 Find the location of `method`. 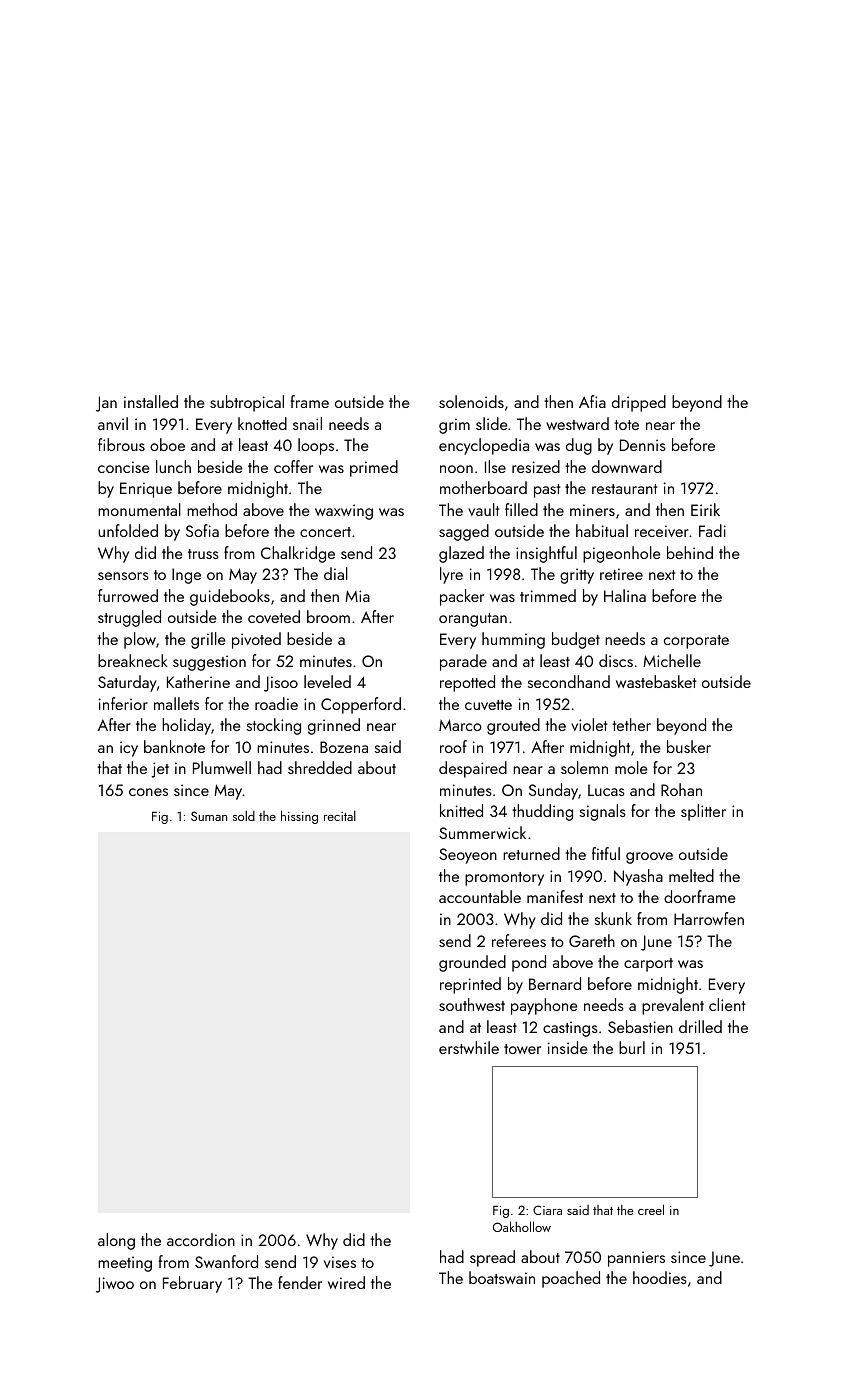

method is located at coordinates (212, 509).
